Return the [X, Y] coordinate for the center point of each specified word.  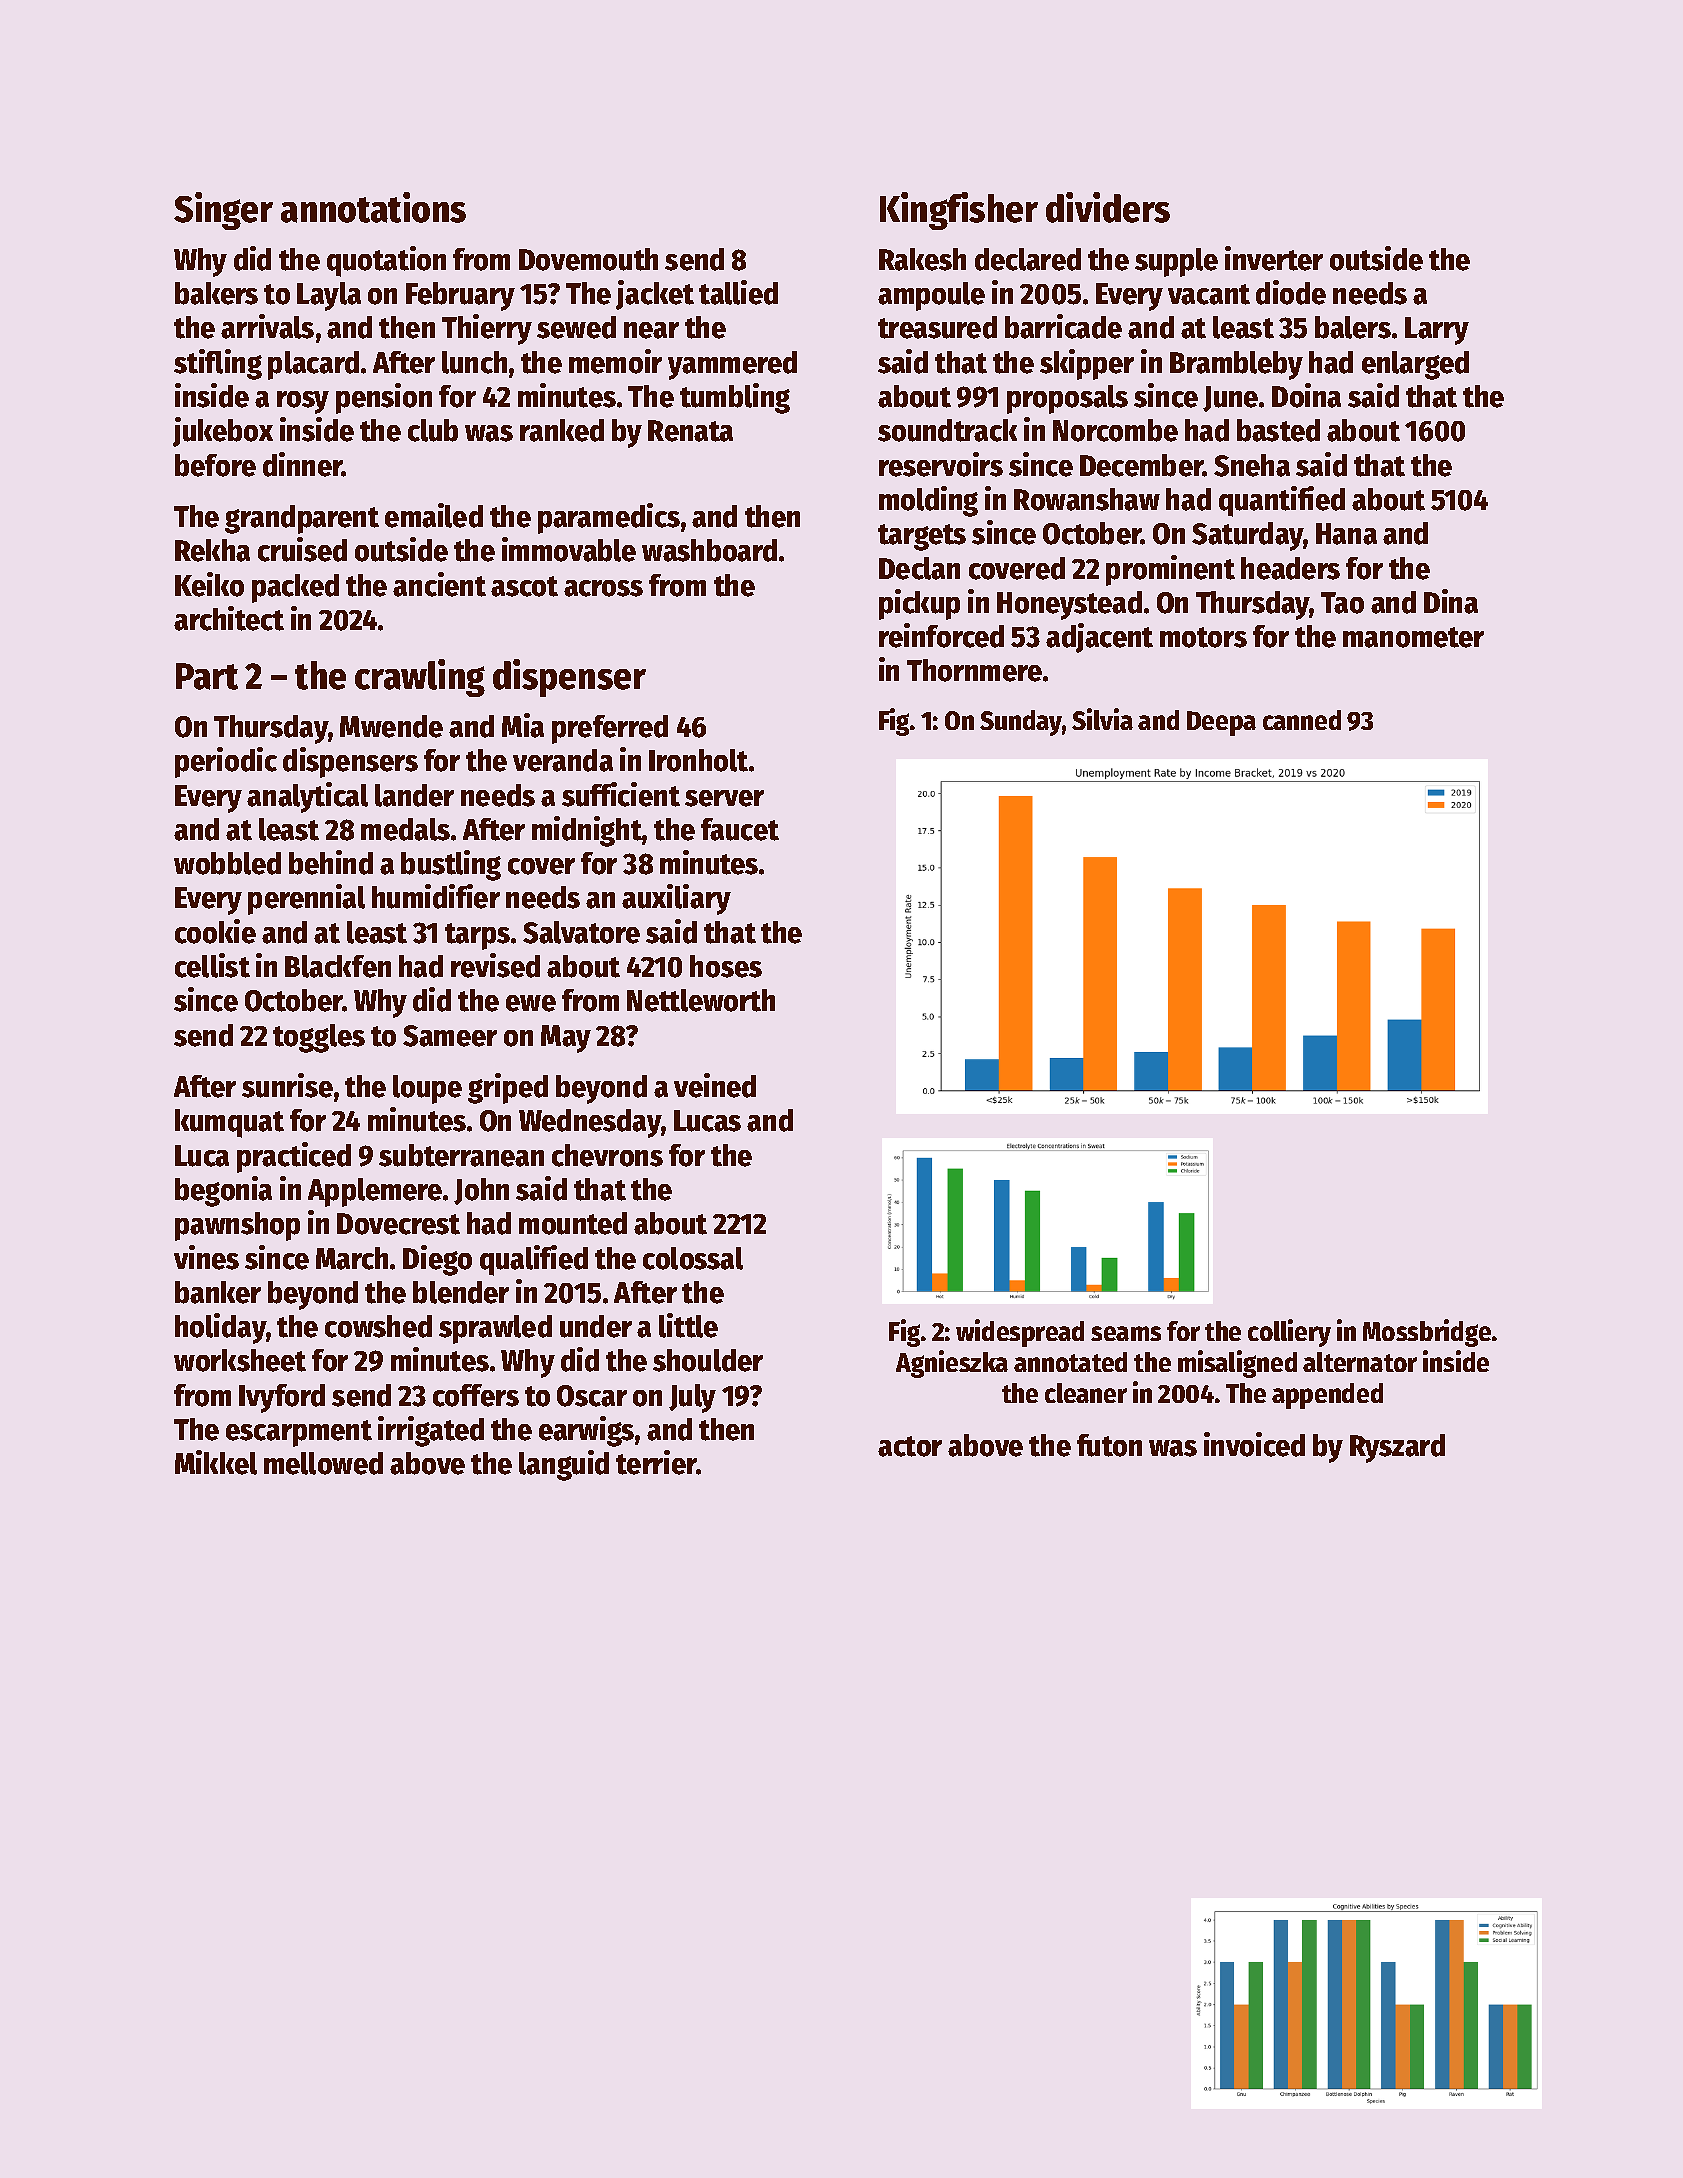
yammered [732, 365]
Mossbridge [1427, 1333]
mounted [573, 1223]
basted [1278, 430]
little [688, 1325]
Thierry [487, 329]
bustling [451, 865]
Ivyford [282, 1398]
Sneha [1252, 465]
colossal [693, 1258]
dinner [302, 464]
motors [1203, 637]
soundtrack [947, 430]
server [724, 798]
